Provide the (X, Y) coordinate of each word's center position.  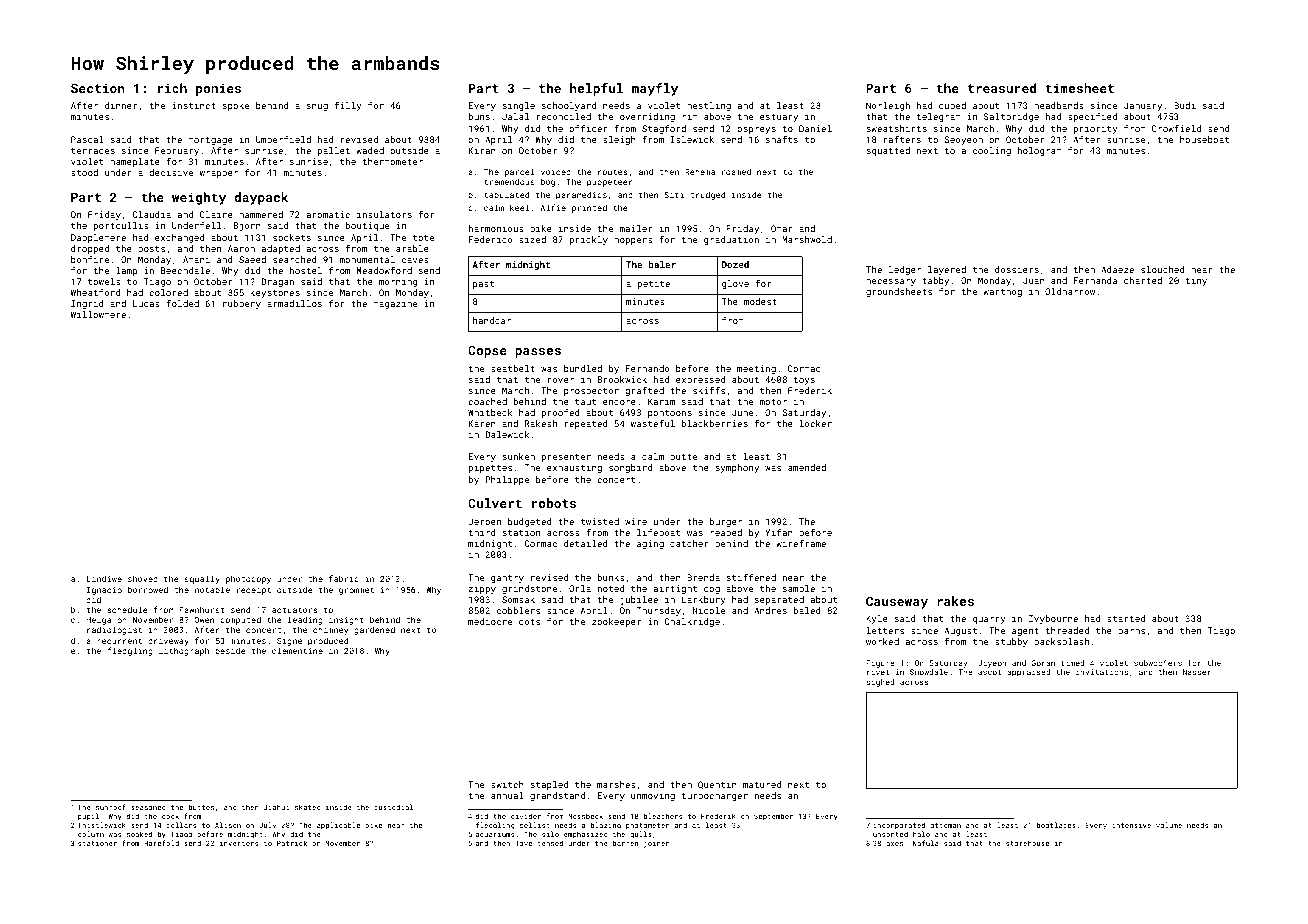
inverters (239, 843)
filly (348, 106)
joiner (656, 844)
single (519, 106)
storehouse (1027, 843)
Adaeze (1117, 269)
